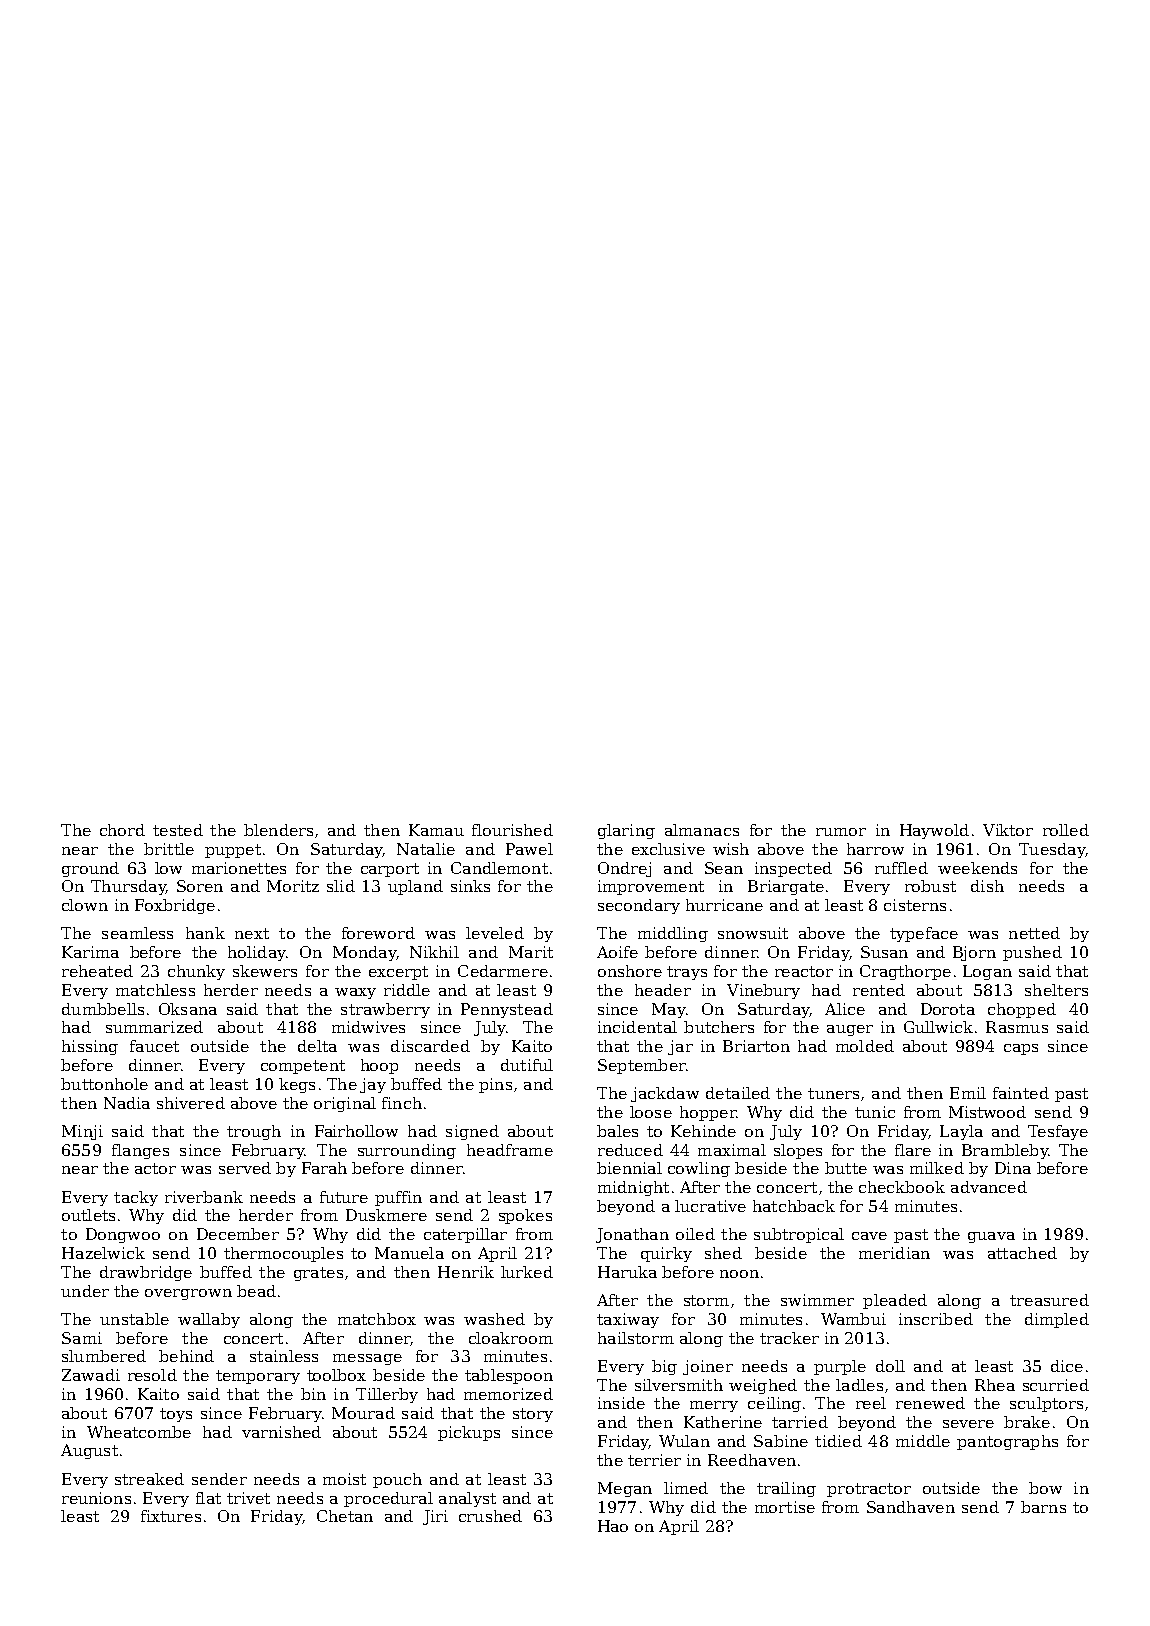 The height and width of the page is (1626, 1150). What do you see at coordinates (97, 971) in the page?
I see `reheated` at bounding box center [97, 971].
